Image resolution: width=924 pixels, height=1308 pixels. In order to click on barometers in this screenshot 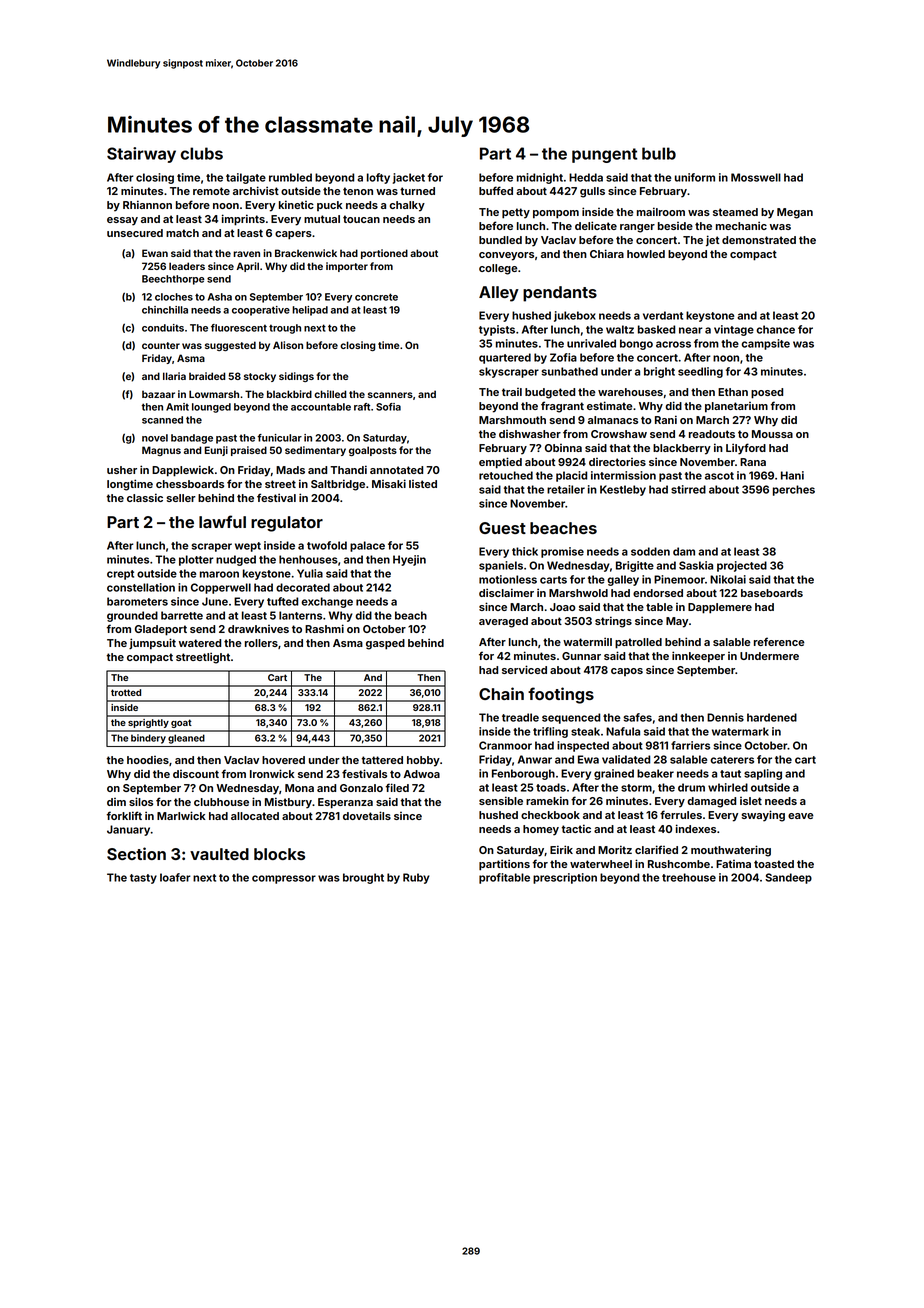, I will do `click(137, 601)`.
